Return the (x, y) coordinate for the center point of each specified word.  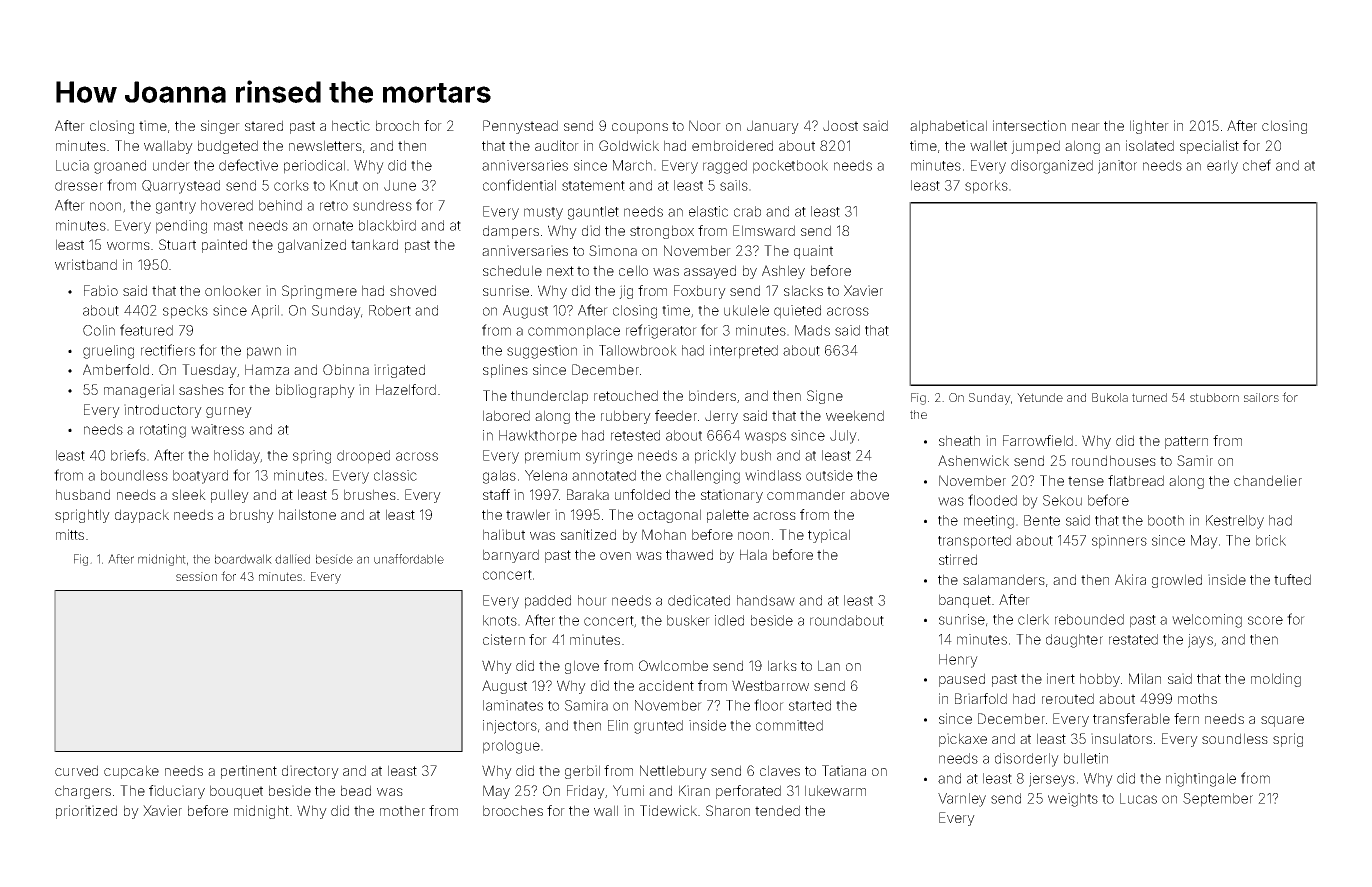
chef (1257, 165)
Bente (1042, 520)
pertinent (249, 772)
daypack (142, 516)
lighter (1149, 127)
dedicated (699, 600)
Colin (99, 330)
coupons (640, 128)
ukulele (746, 310)
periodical (314, 167)
